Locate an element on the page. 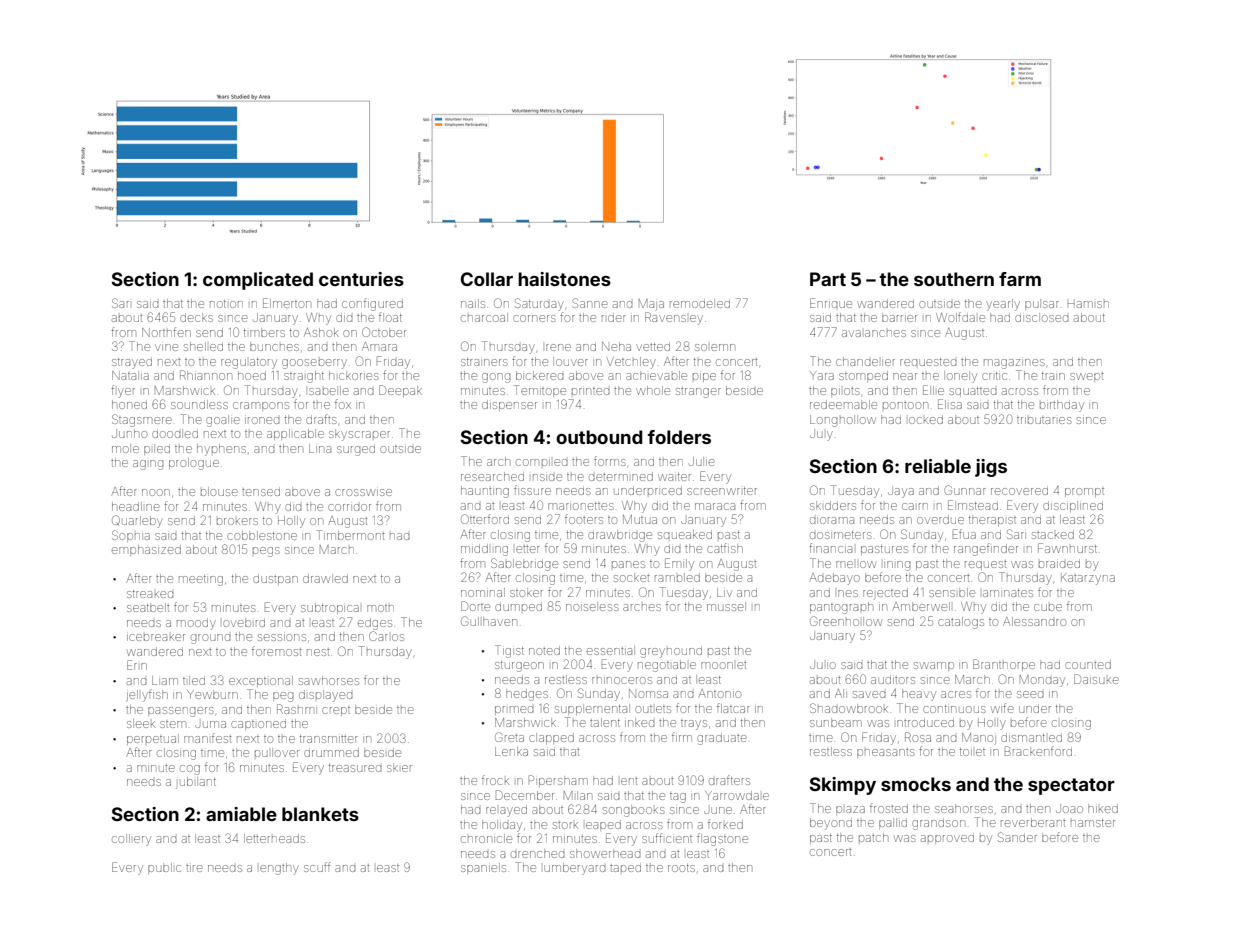 This page has height=952, width=1233. swamp is located at coordinates (934, 666).
